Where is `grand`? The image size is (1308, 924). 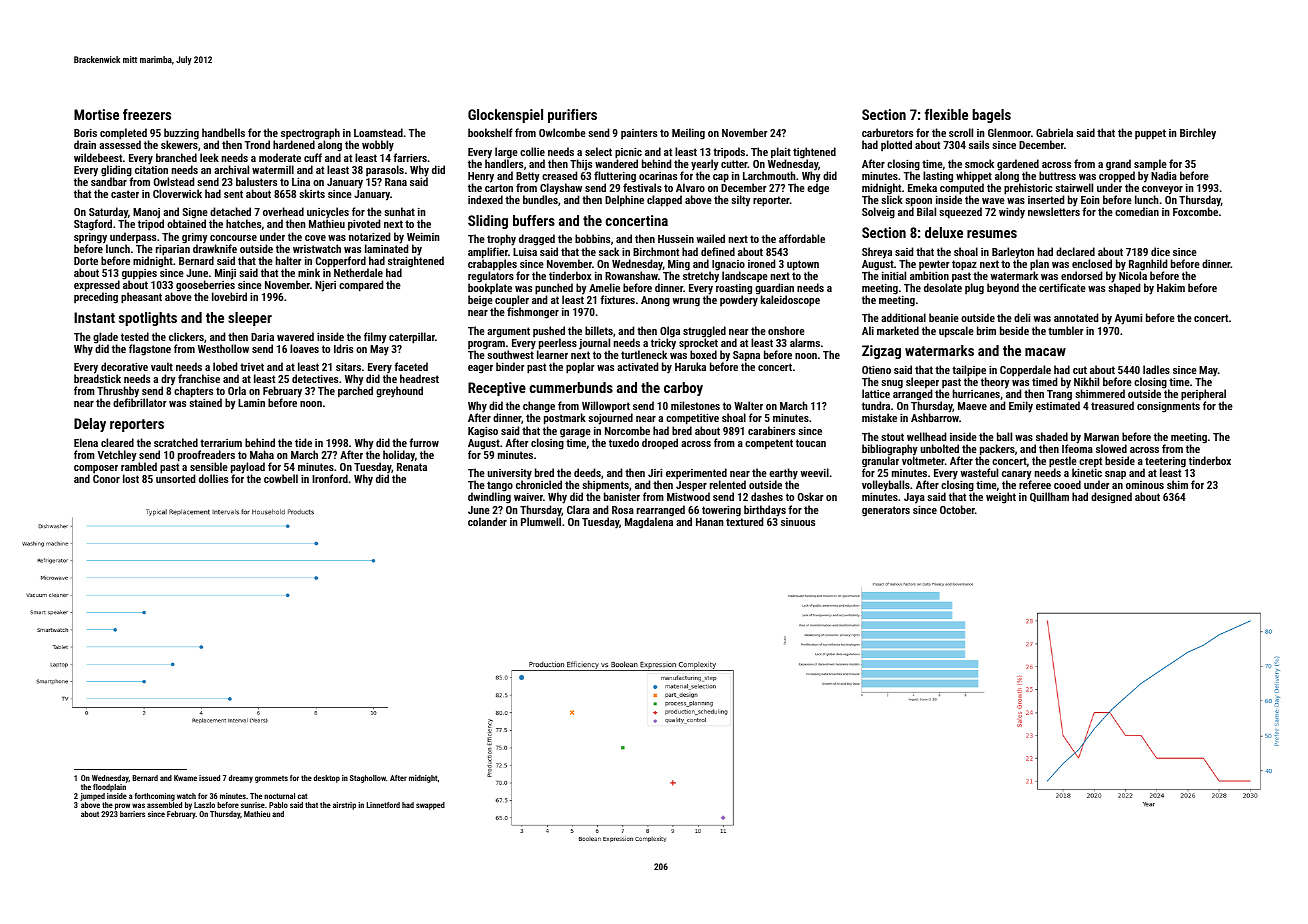
grand is located at coordinates (1118, 165).
